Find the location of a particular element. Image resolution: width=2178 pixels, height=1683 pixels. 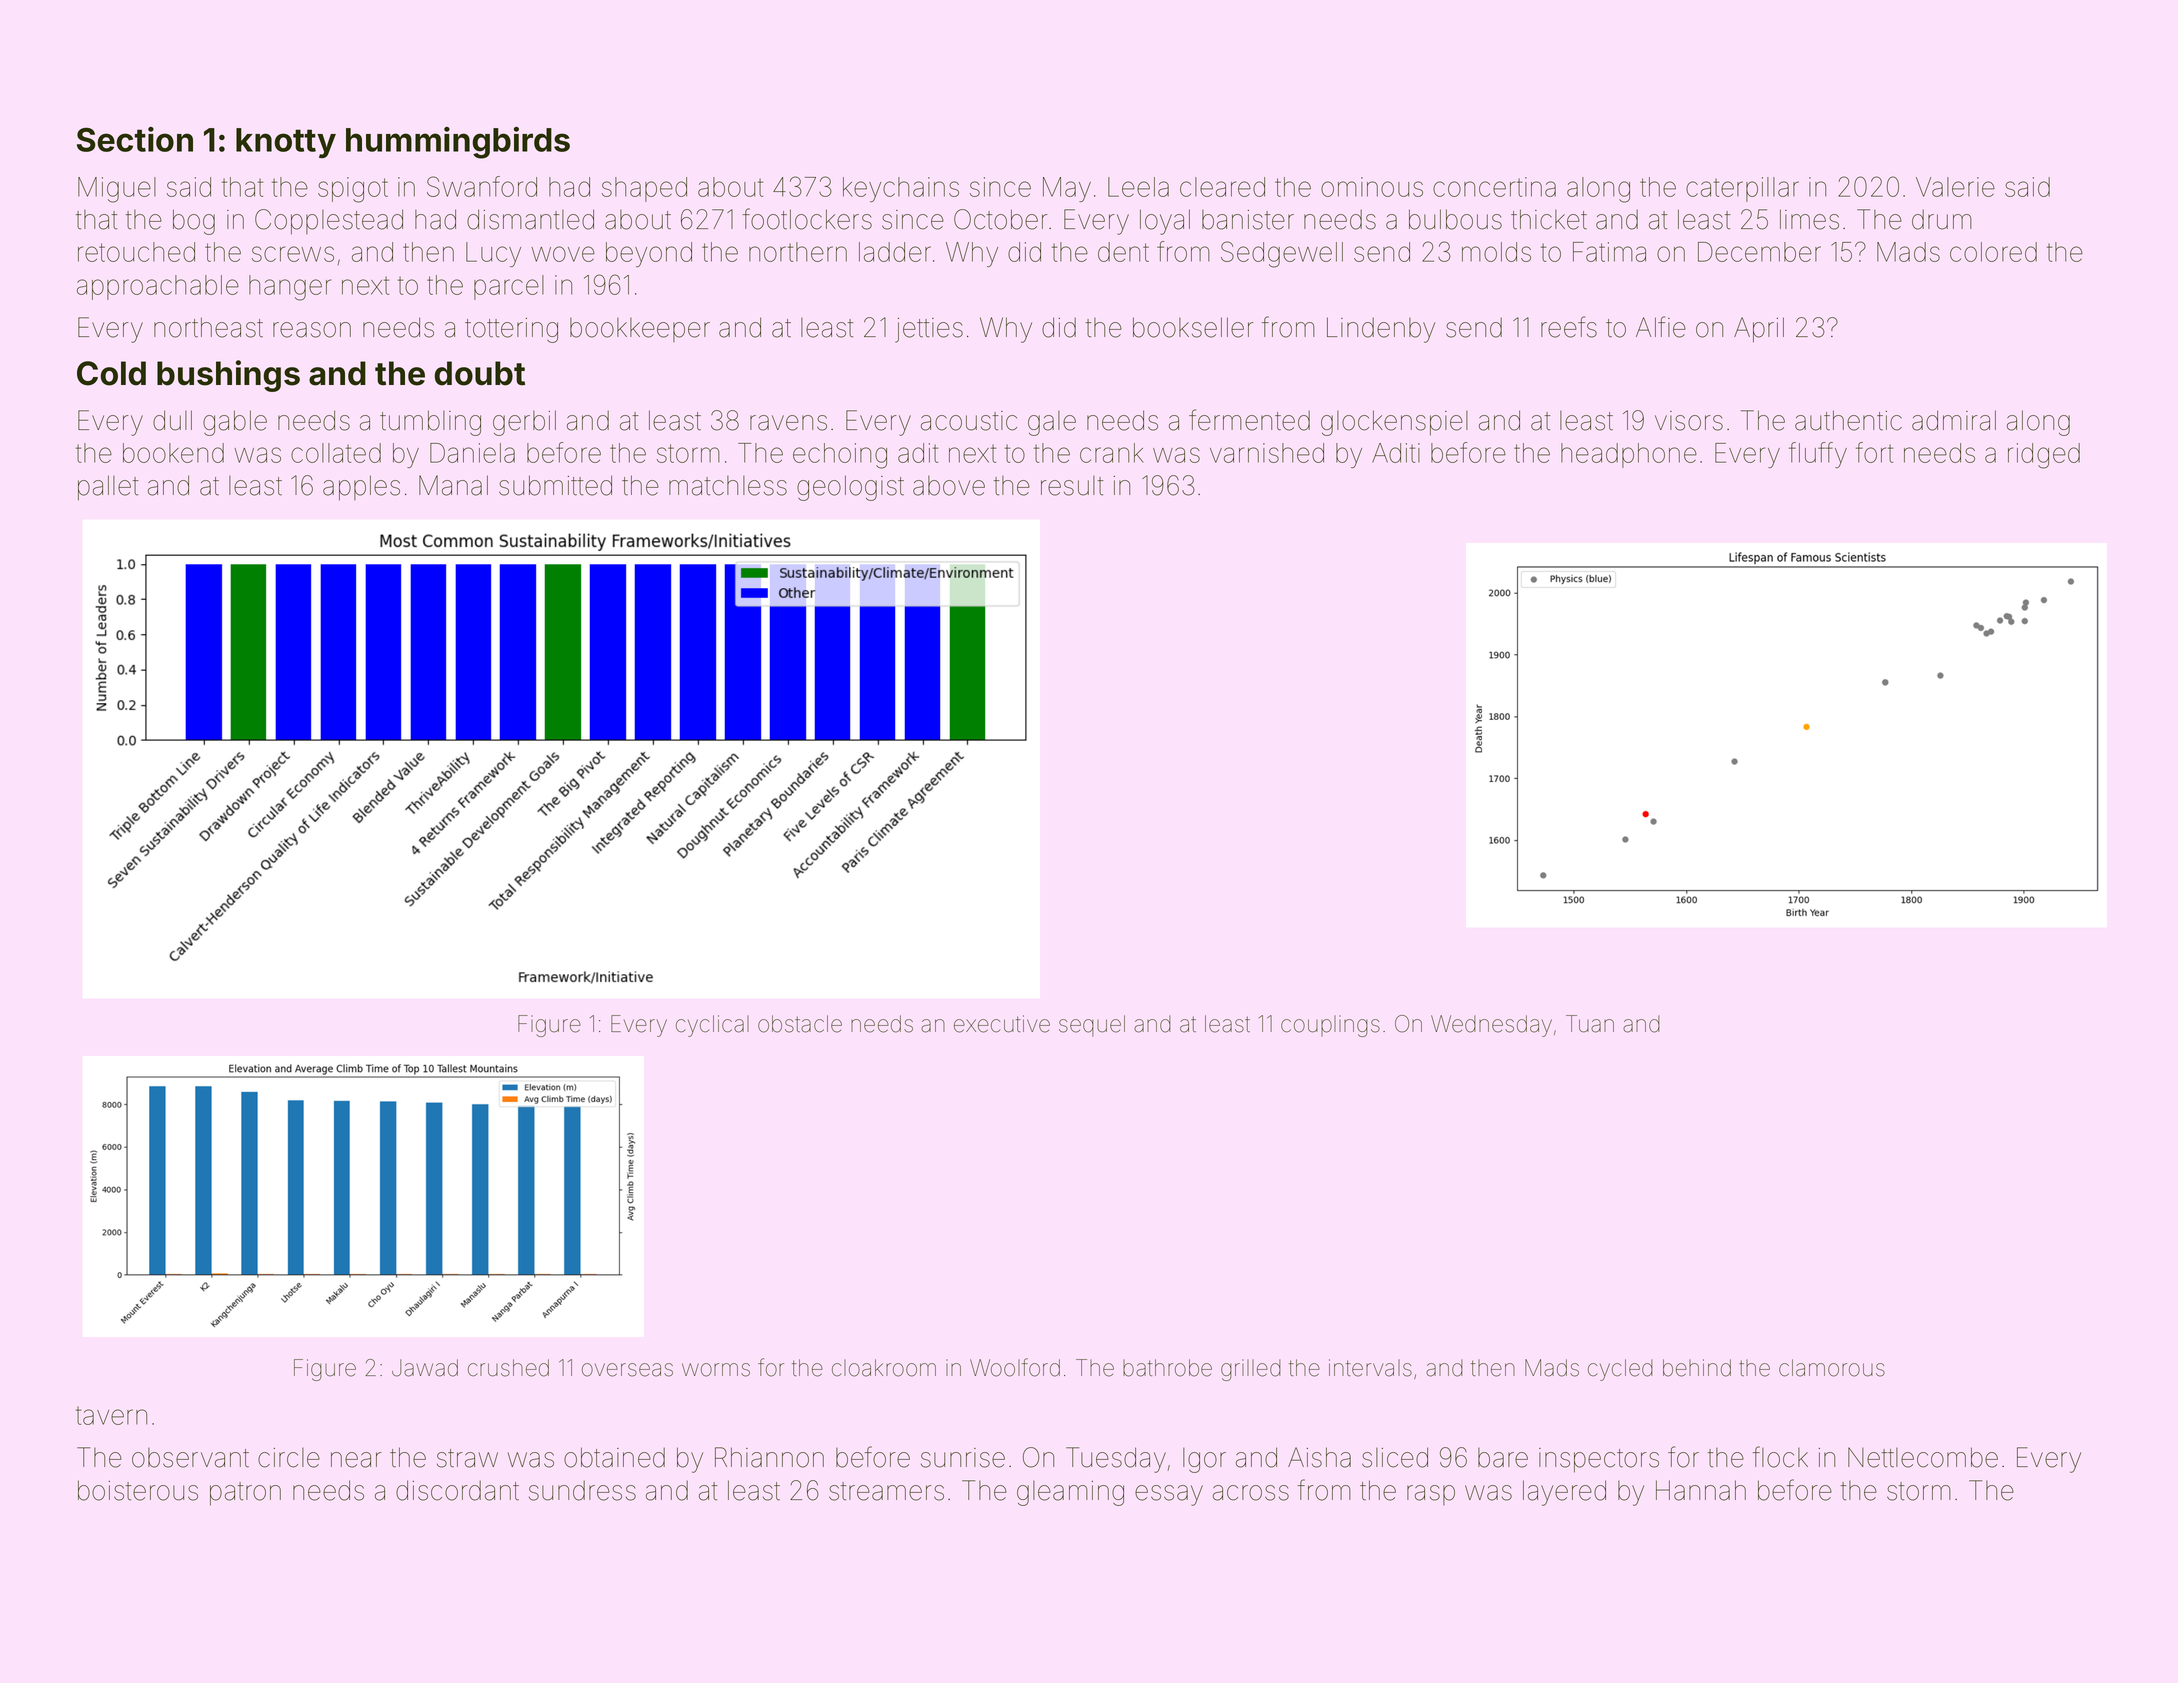

submitted is located at coordinates (555, 485).
